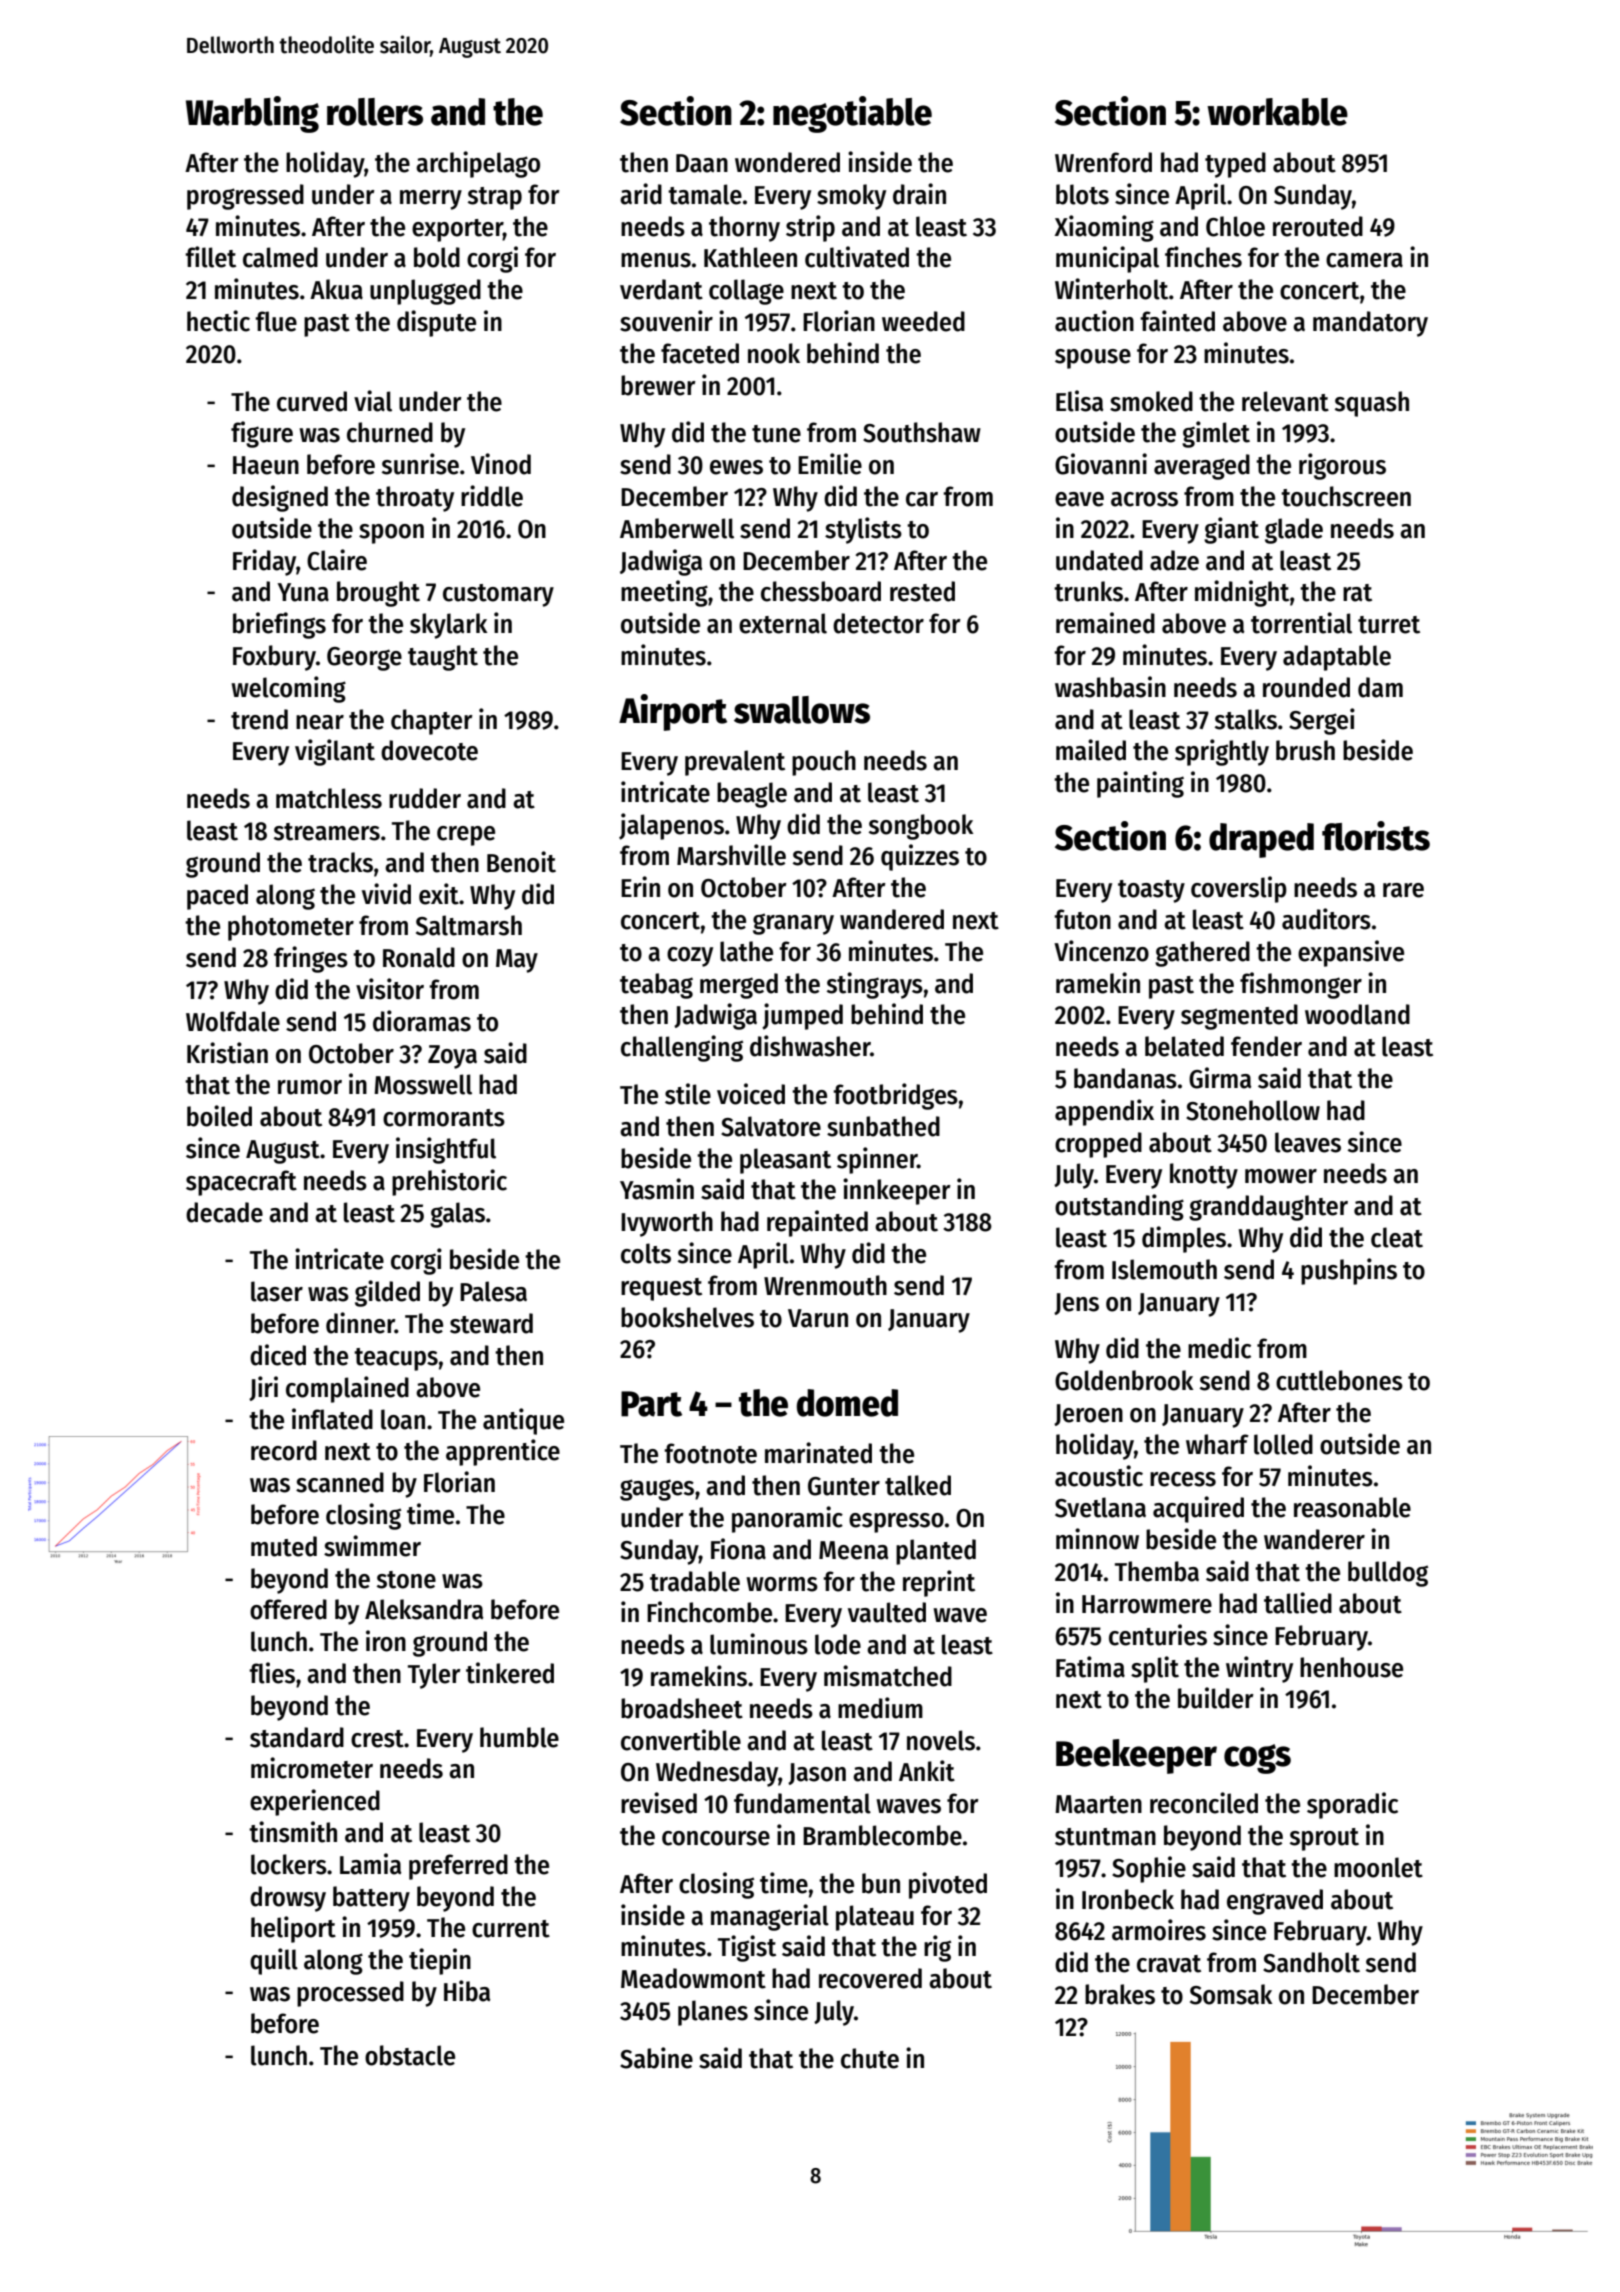 The image size is (1620, 2292). What do you see at coordinates (1076, 1304) in the document?
I see `Jens` at bounding box center [1076, 1304].
